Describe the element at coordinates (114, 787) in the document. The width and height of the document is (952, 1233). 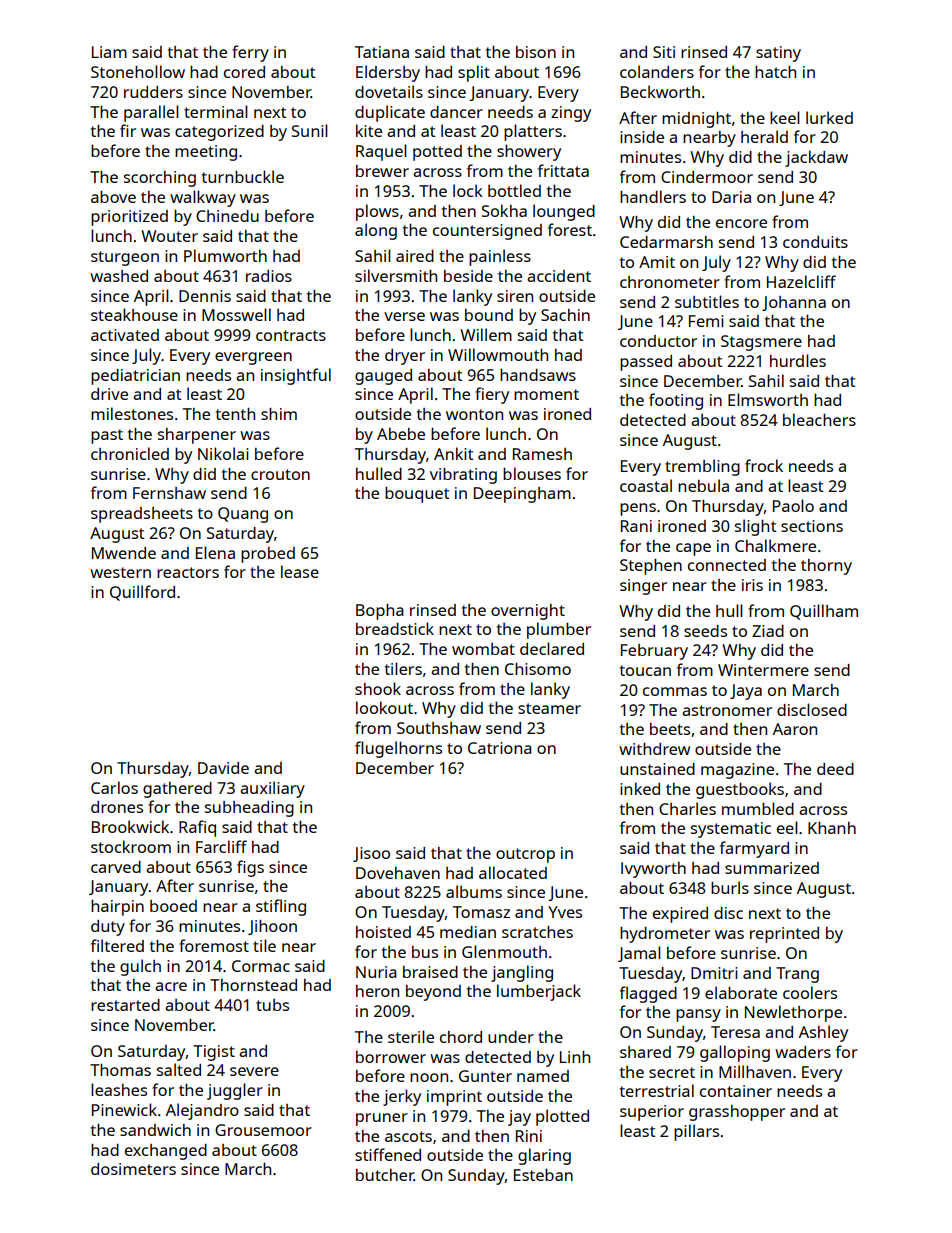
I see `Carlos` at that location.
